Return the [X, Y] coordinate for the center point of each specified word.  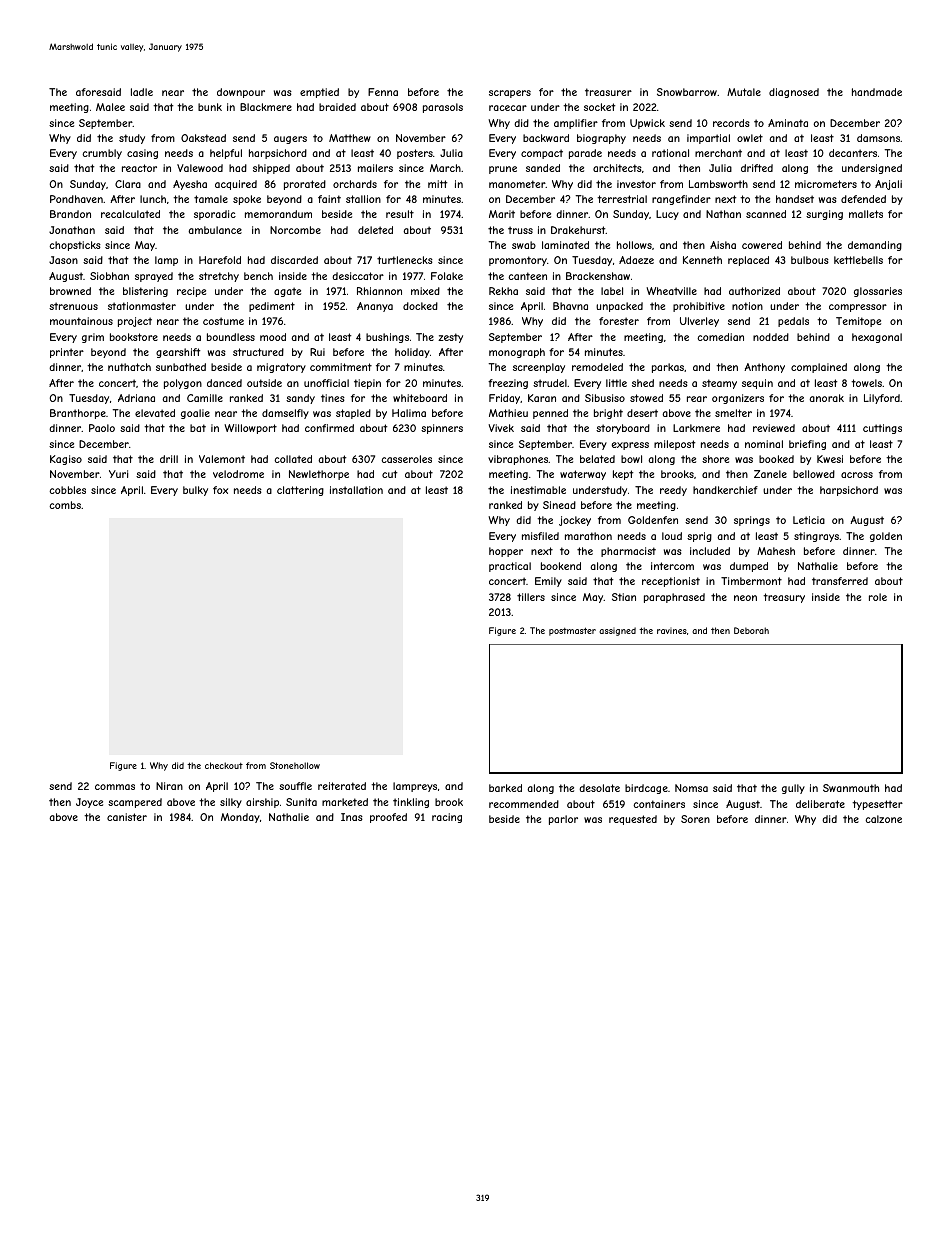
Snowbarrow [687, 92]
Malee [110, 107]
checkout [224, 765]
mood [273, 337]
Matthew [350, 138]
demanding [875, 246]
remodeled [597, 367]
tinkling [411, 803]
